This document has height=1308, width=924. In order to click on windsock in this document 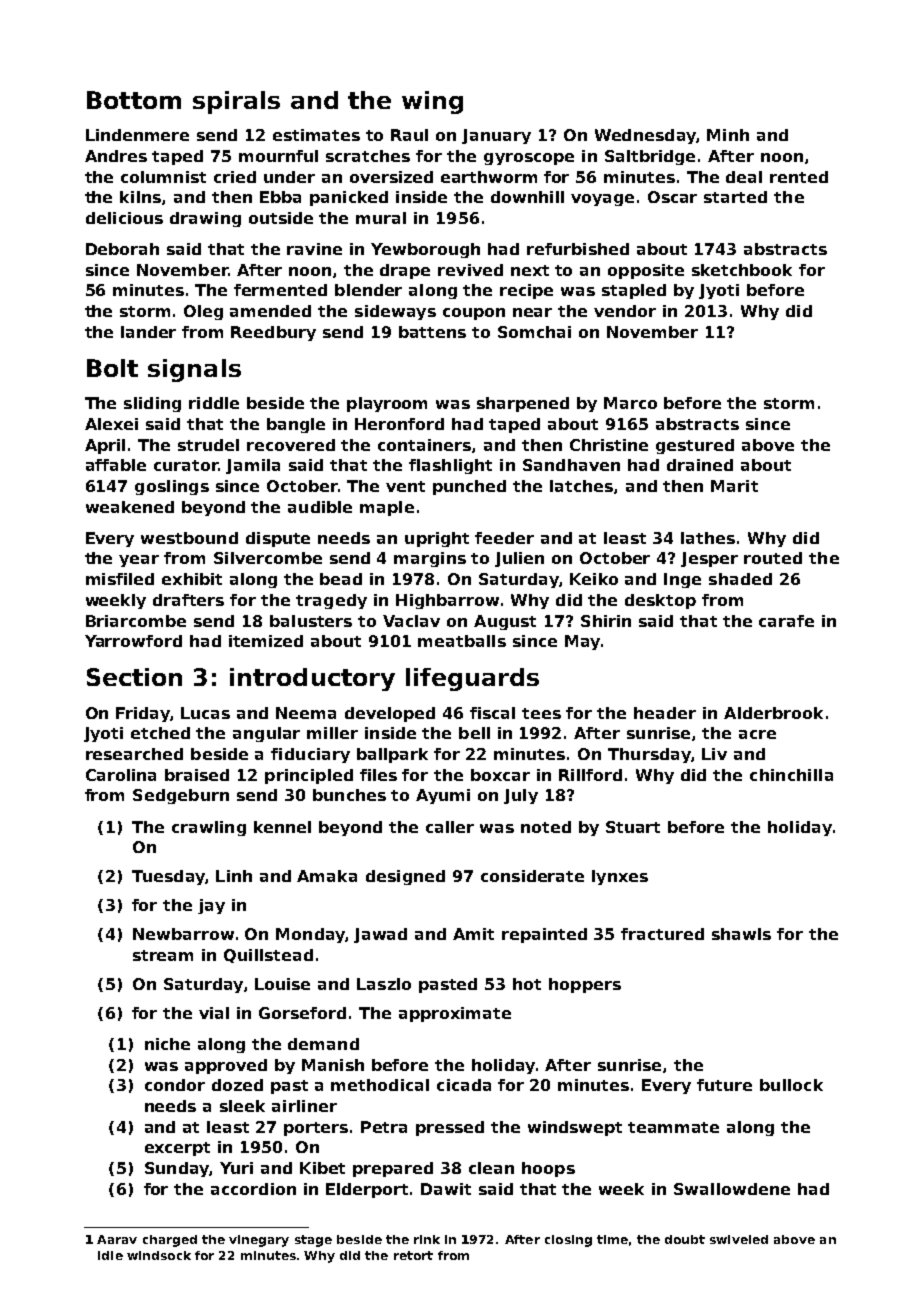, I will do `click(159, 1255)`.
